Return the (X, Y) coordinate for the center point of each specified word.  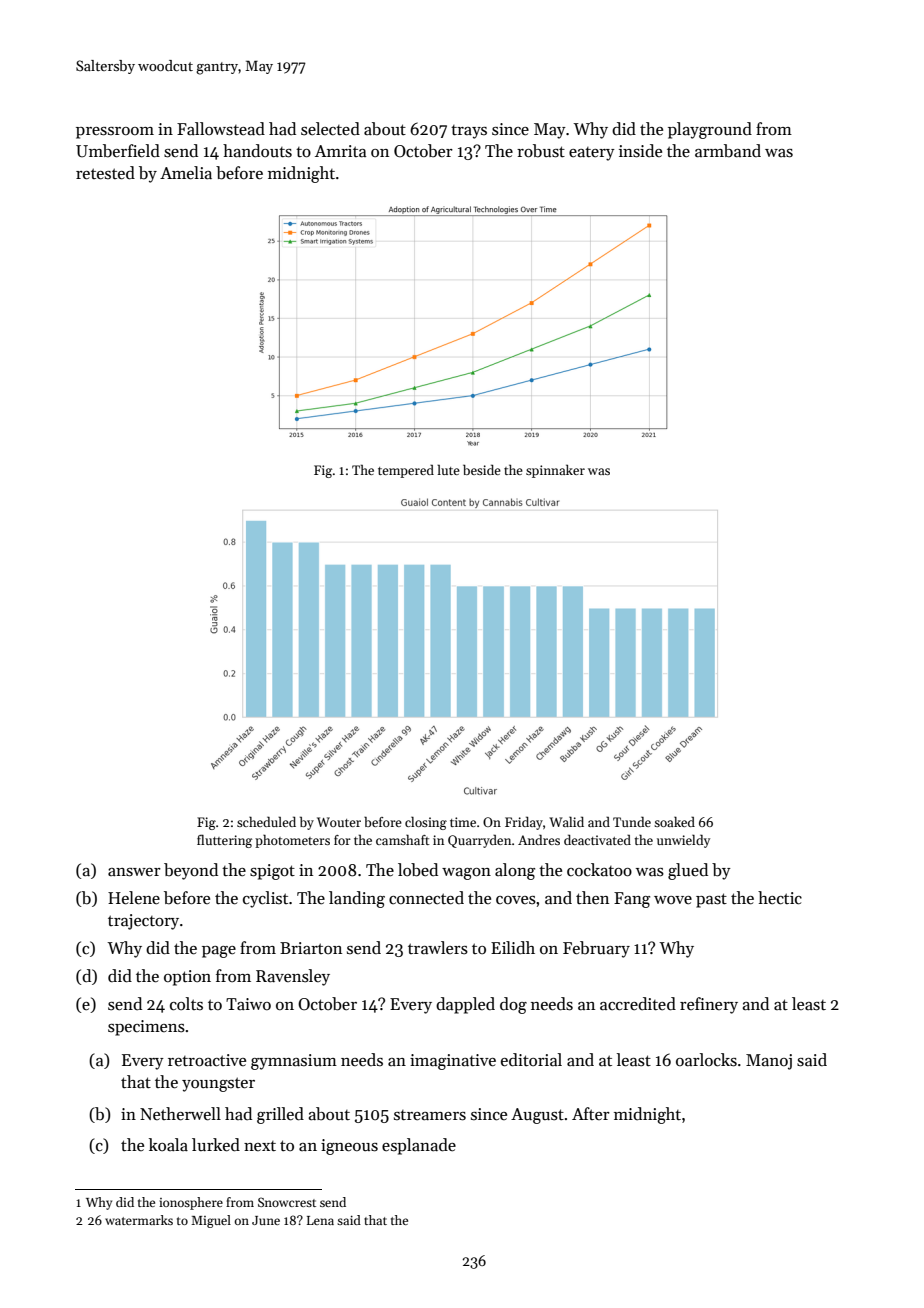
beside (482, 469)
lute (448, 469)
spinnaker (555, 471)
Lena (320, 1220)
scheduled (266, 821)
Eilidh (513, 947)
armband (728, 151)
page (219, 952)
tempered (406, 471)
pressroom (115, 133)
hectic (780, 898)
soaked (674, 821)
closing (426, 823)
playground (710, 130)
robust (541, 151)
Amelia (186, 173)
